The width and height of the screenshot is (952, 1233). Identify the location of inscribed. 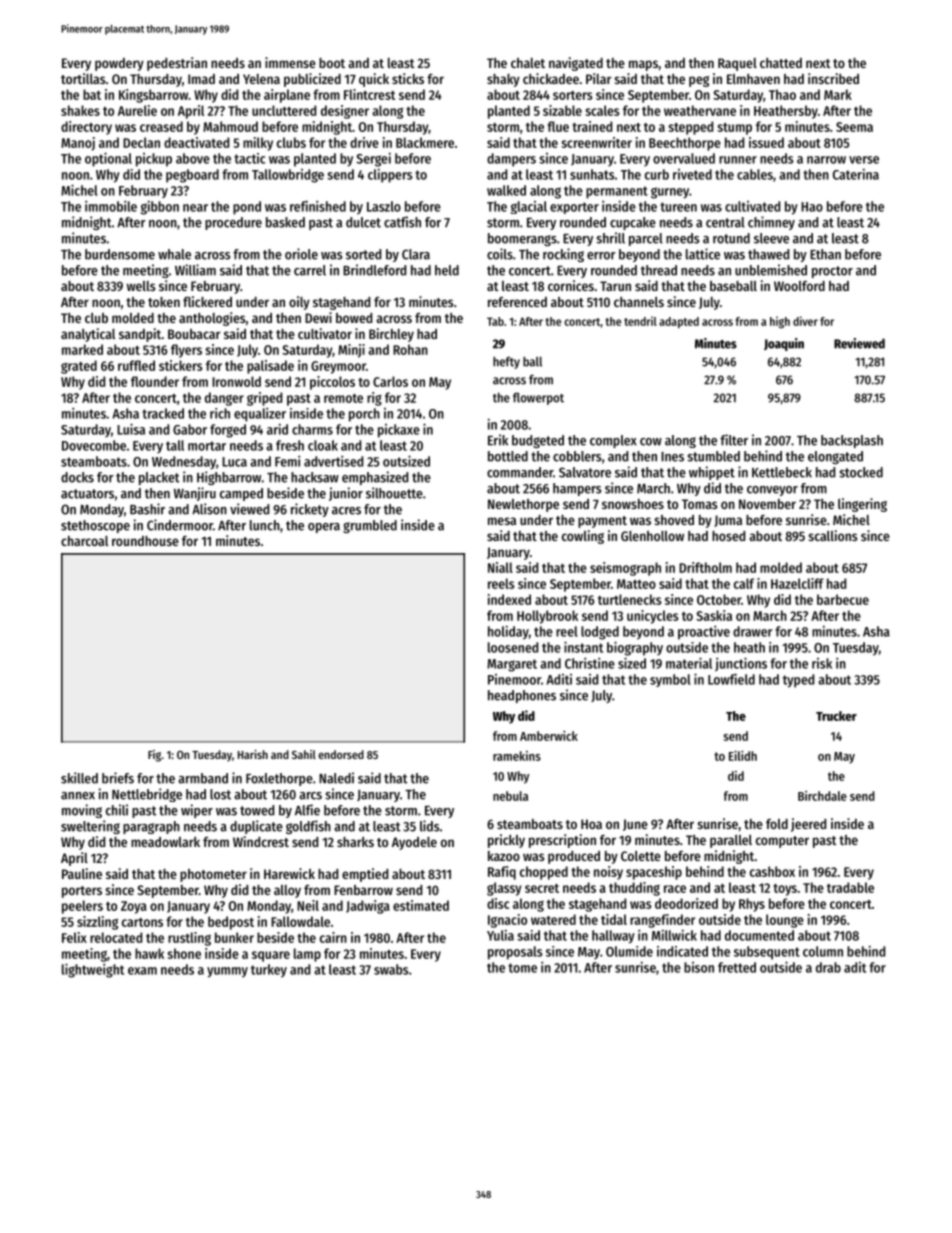
(833, 78).
